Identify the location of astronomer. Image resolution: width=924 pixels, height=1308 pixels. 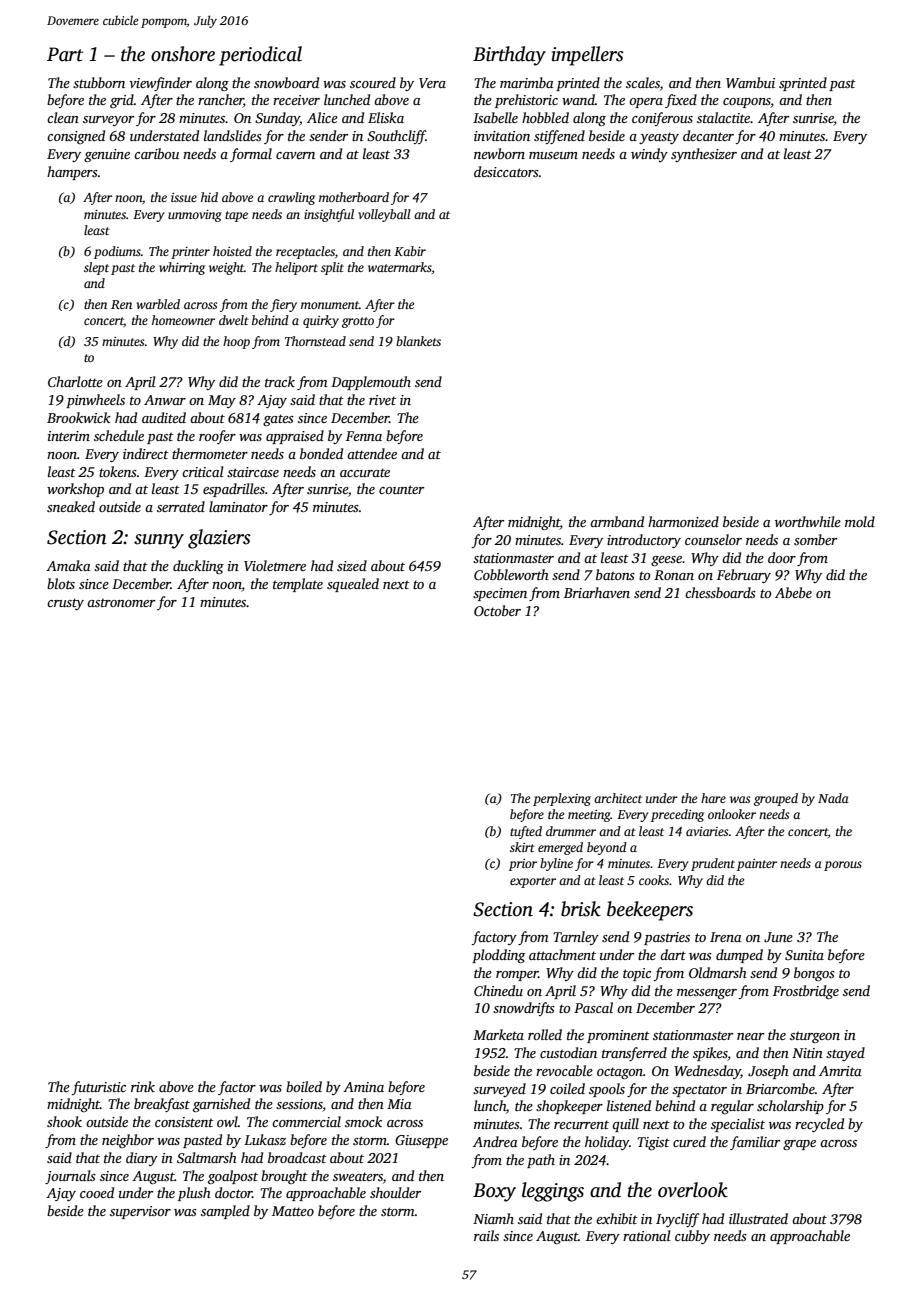
(121, 602).
